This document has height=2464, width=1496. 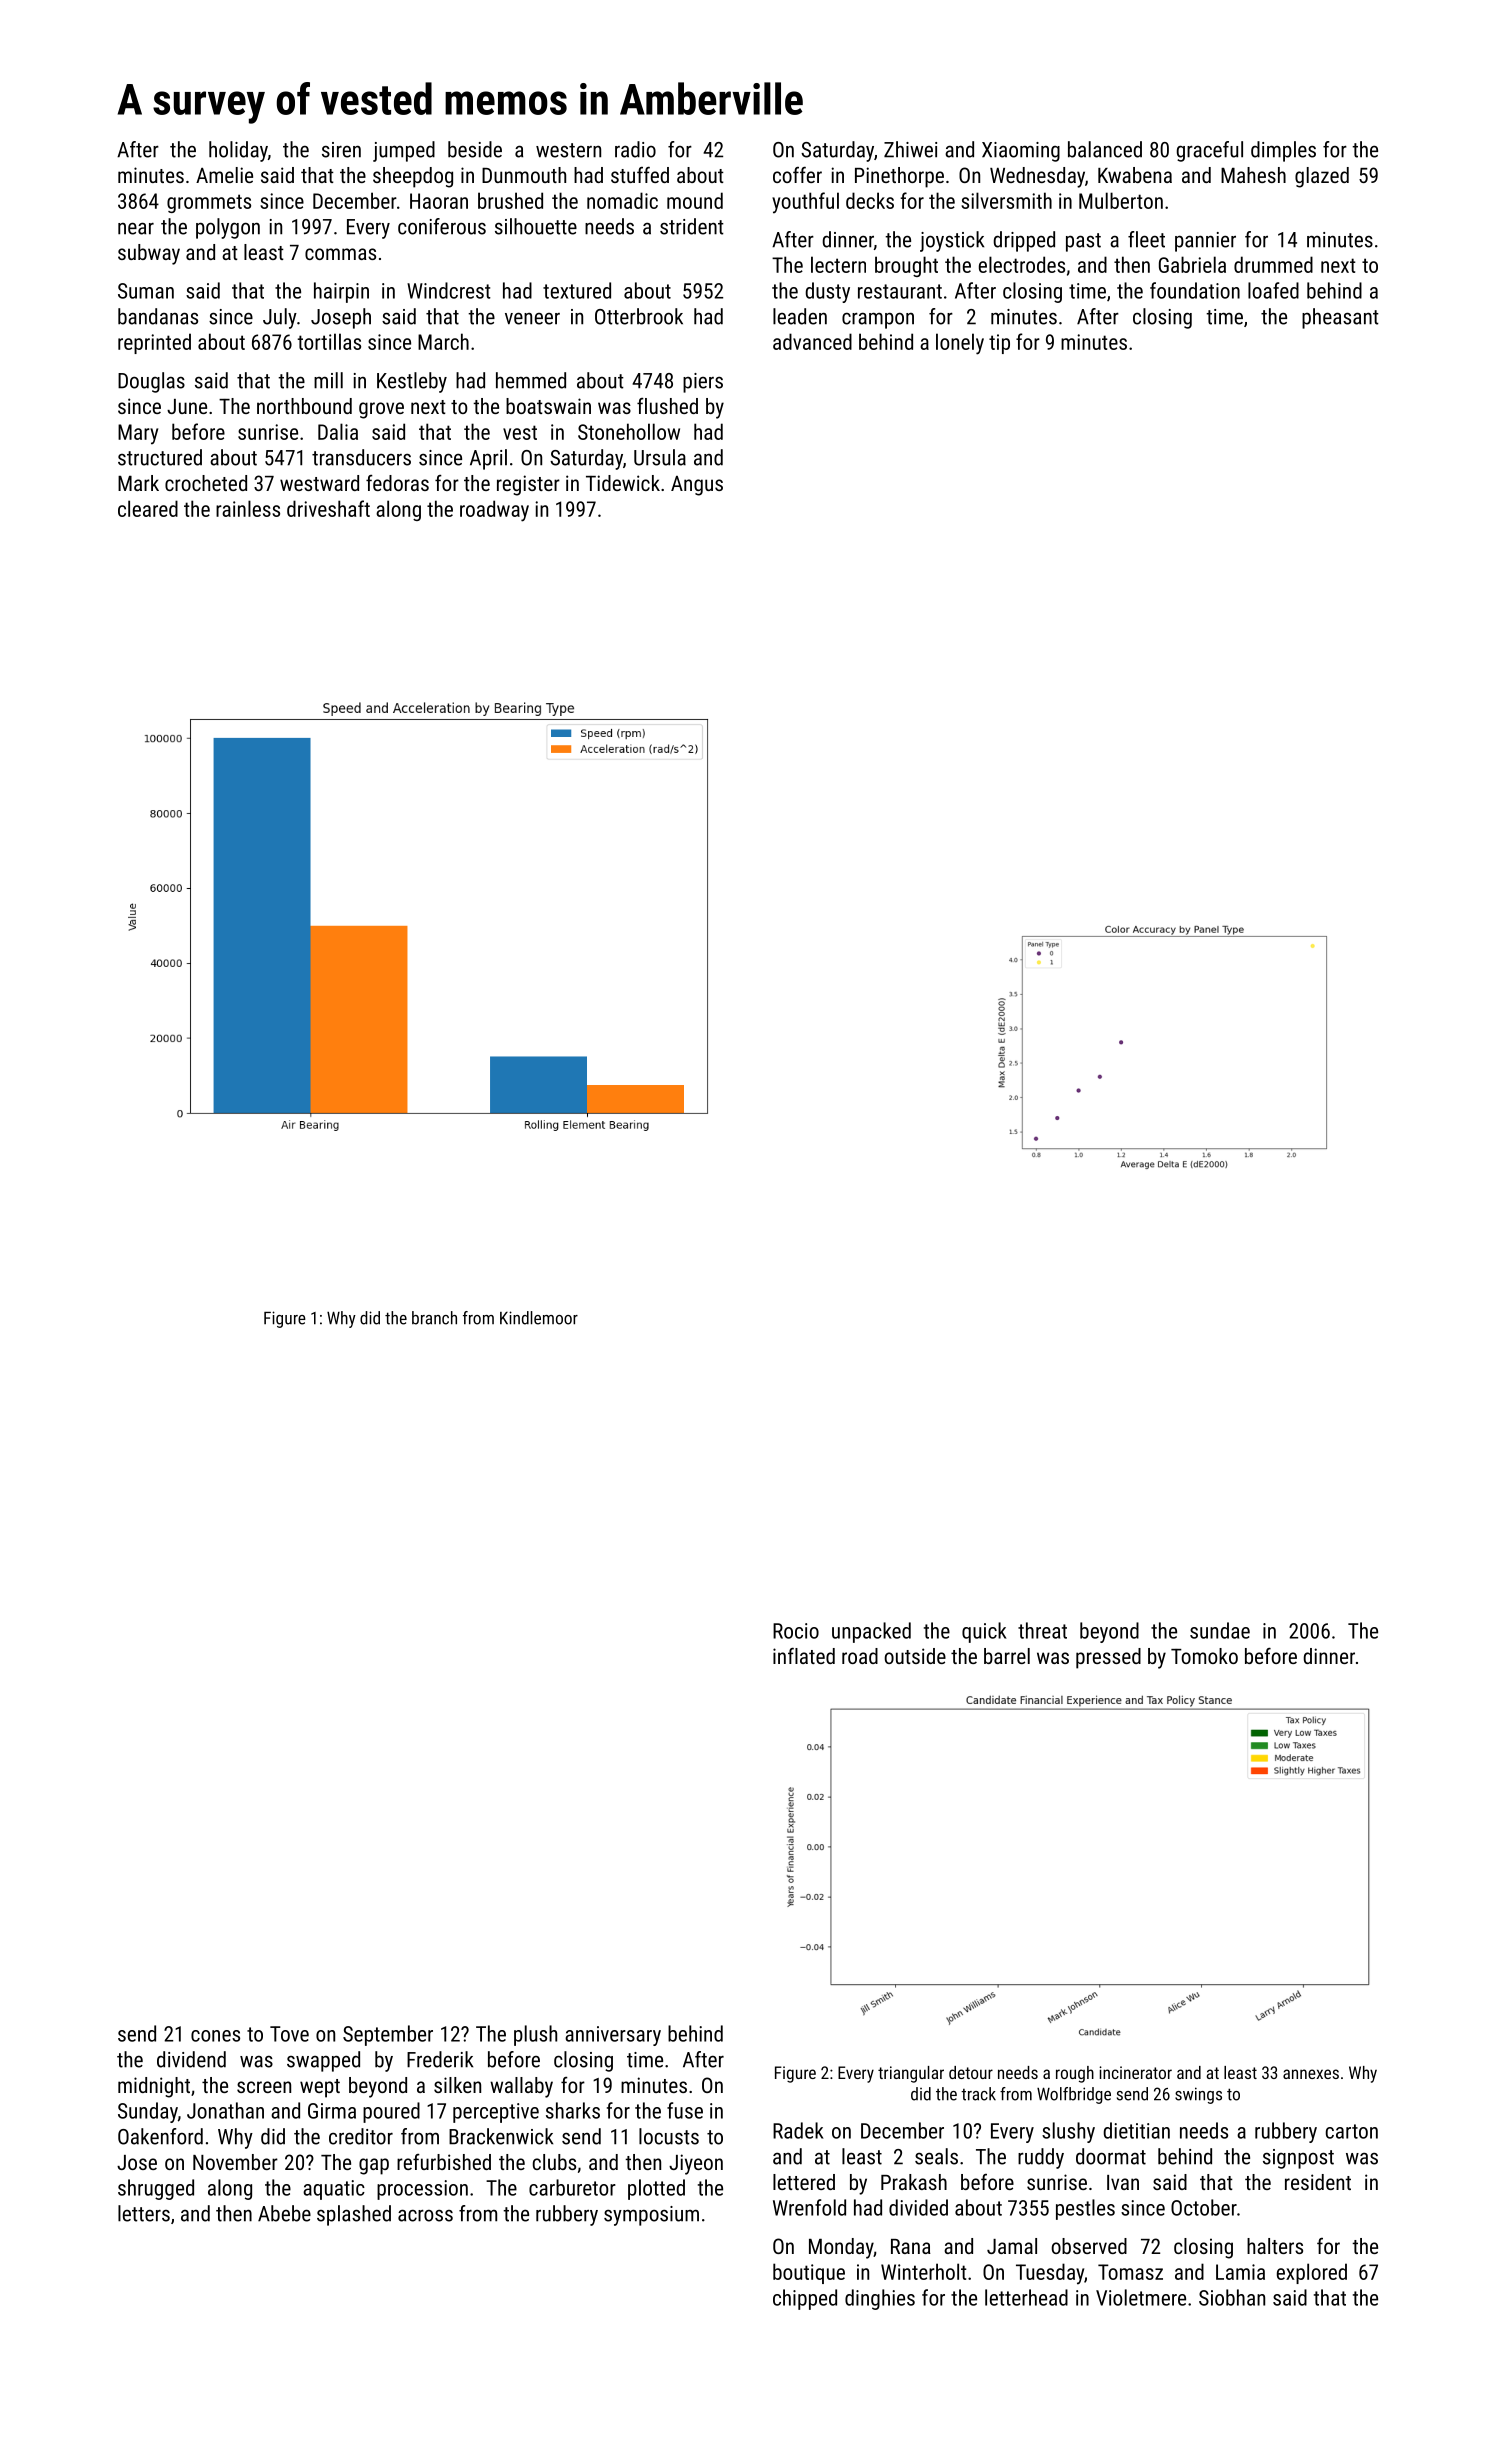 What do you see at coordinates (613, 2036) in the document?
I see `anniversary` at bounding box center [613, 2036].
